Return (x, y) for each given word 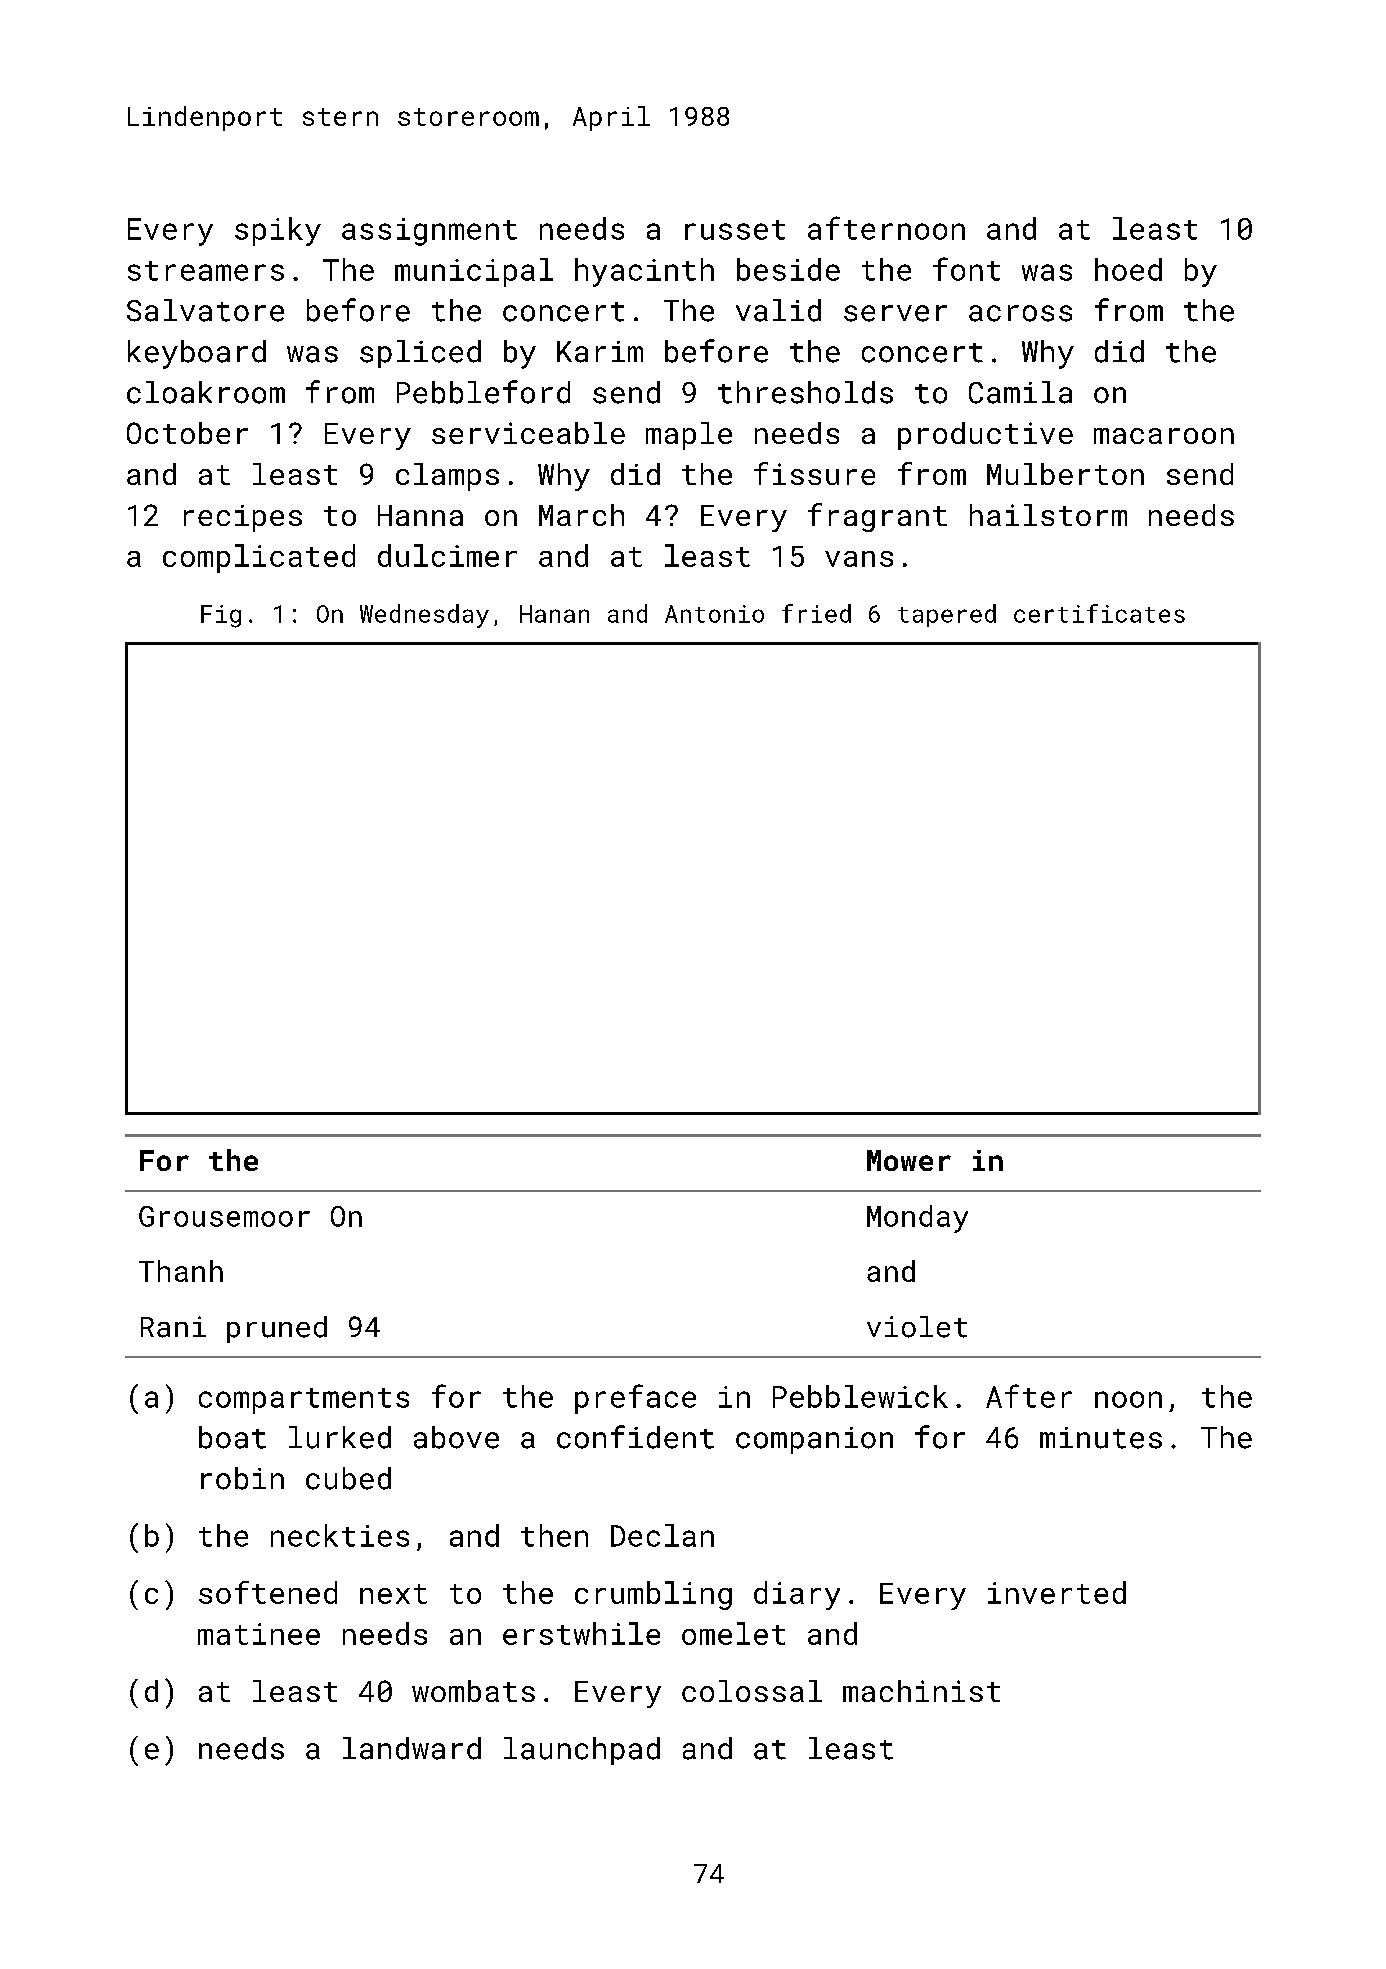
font (966, 269)
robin (242, 1478)
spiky (278, 231)
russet (735, 230)
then (554, 1535)
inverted (1057, 1592)
